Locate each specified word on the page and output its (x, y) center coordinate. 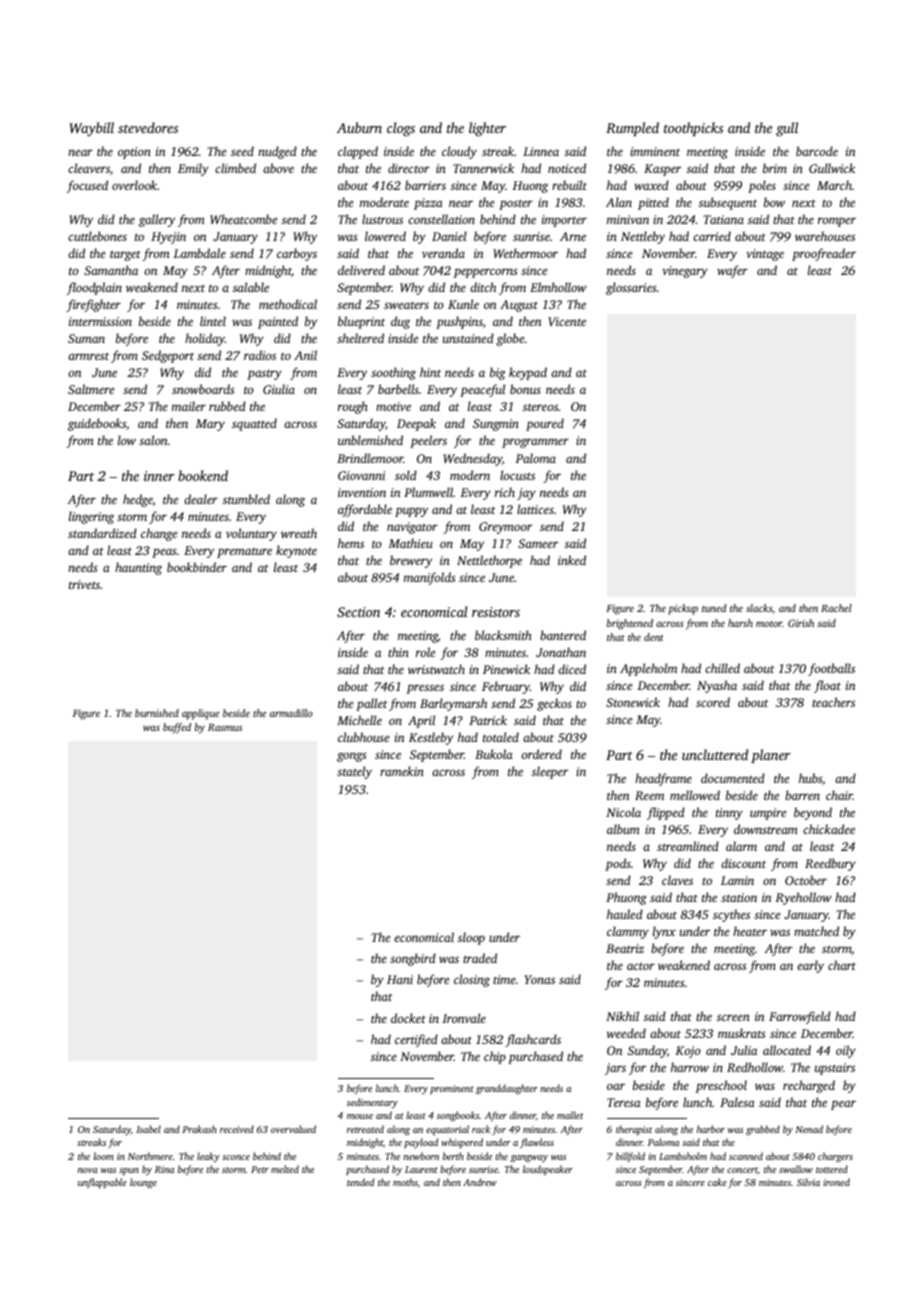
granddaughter (507, 1089)
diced (572, 669)
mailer (189, 406)
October (806, 880)
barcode (817, 151)
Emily (193, 169)
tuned (714, 608)
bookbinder (197, 567)
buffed (177, 728)
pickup (683, 609)
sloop (471, 938)
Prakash (199, 1129)
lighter (487, 129)
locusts (517, 475)
